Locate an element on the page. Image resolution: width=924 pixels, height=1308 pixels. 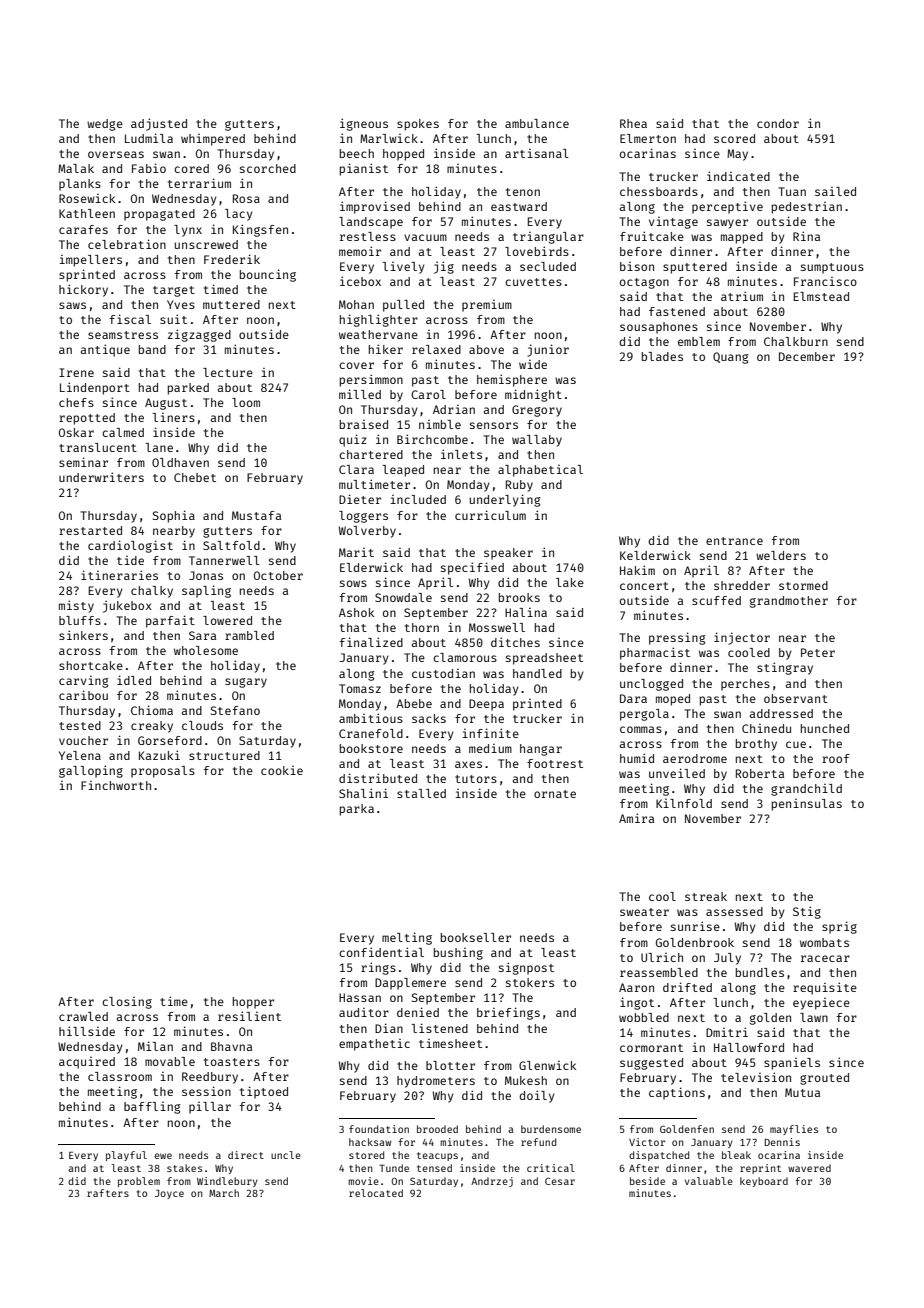
rings is located at coordinates (378, 968).
